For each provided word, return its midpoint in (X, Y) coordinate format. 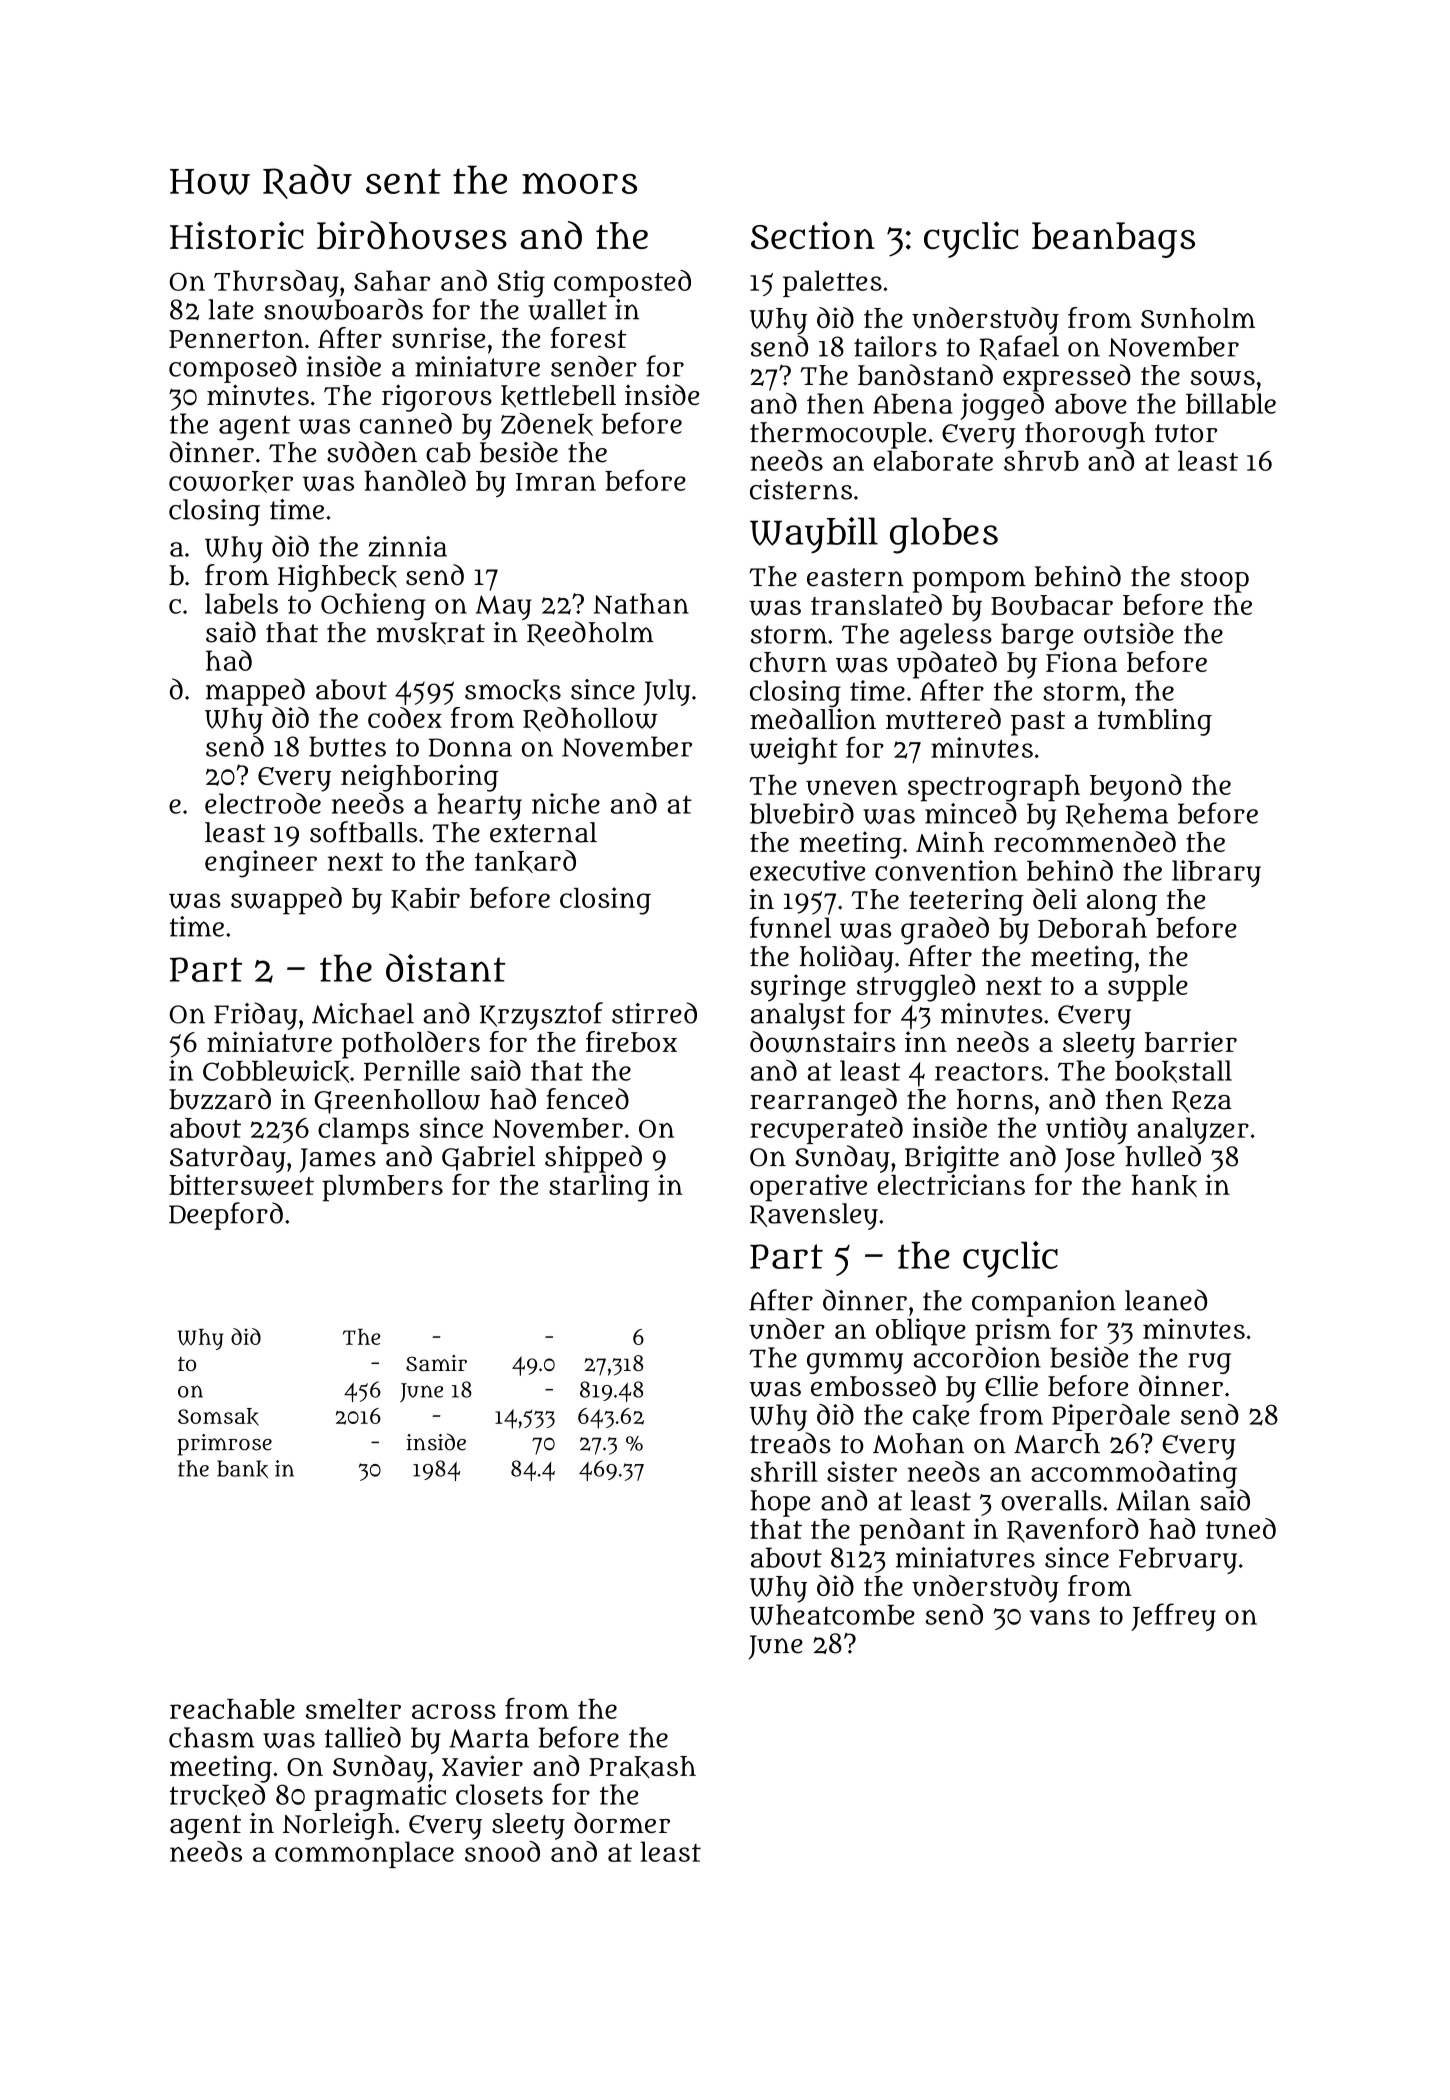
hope (780, 1503)
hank (1164, 1186)
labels (241, 603)
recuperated (826, 1130)
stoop (1215, 580)
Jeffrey (1173, 1617)
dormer (622, 1823)
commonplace (364, 1854)
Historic (237, 235)
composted (622, 283)
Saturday (228, 1159)
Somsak (218, 1417)
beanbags (1113, 240)
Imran (556, 482)
